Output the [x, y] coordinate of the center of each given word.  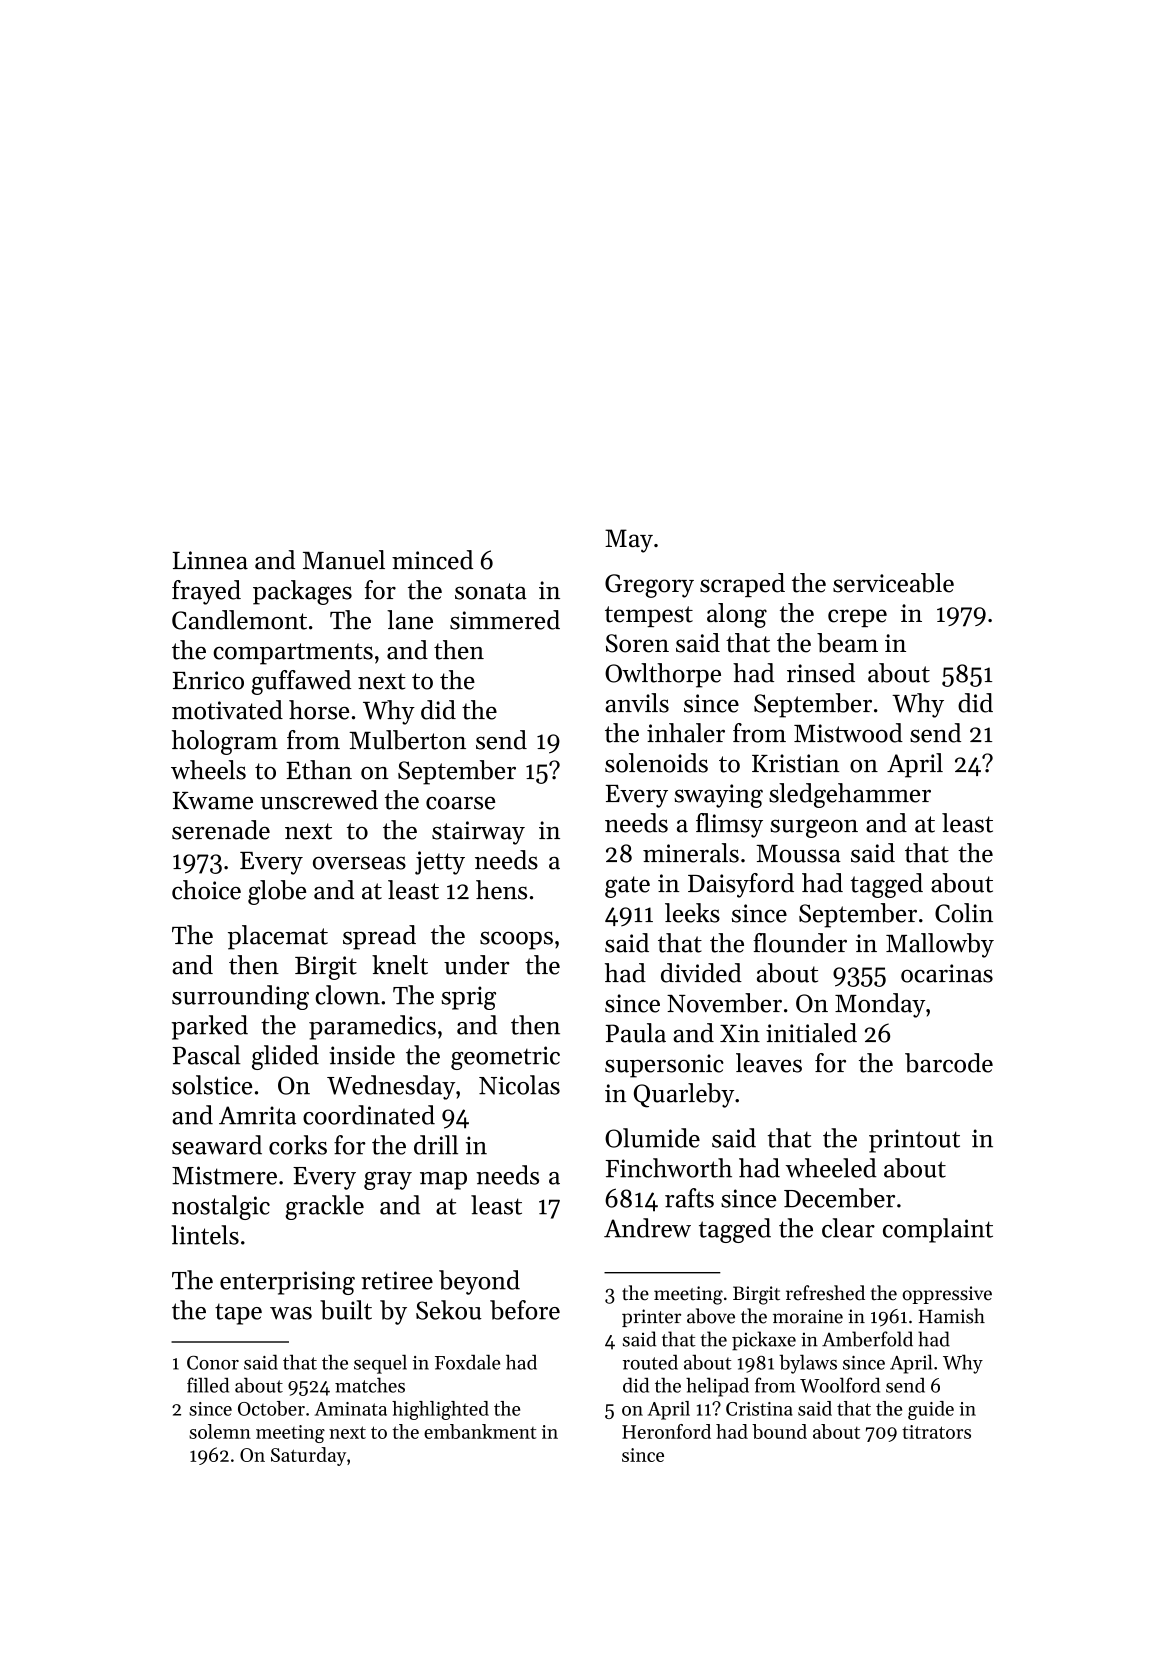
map [443, 1181]
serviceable [893, 583]
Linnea [210, 560]
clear [848, 1228]
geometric [505, 1058]
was [291, 1313]
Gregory [649, 586]
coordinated [369, 1115]
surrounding [240, 997]
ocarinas [947, 973]
